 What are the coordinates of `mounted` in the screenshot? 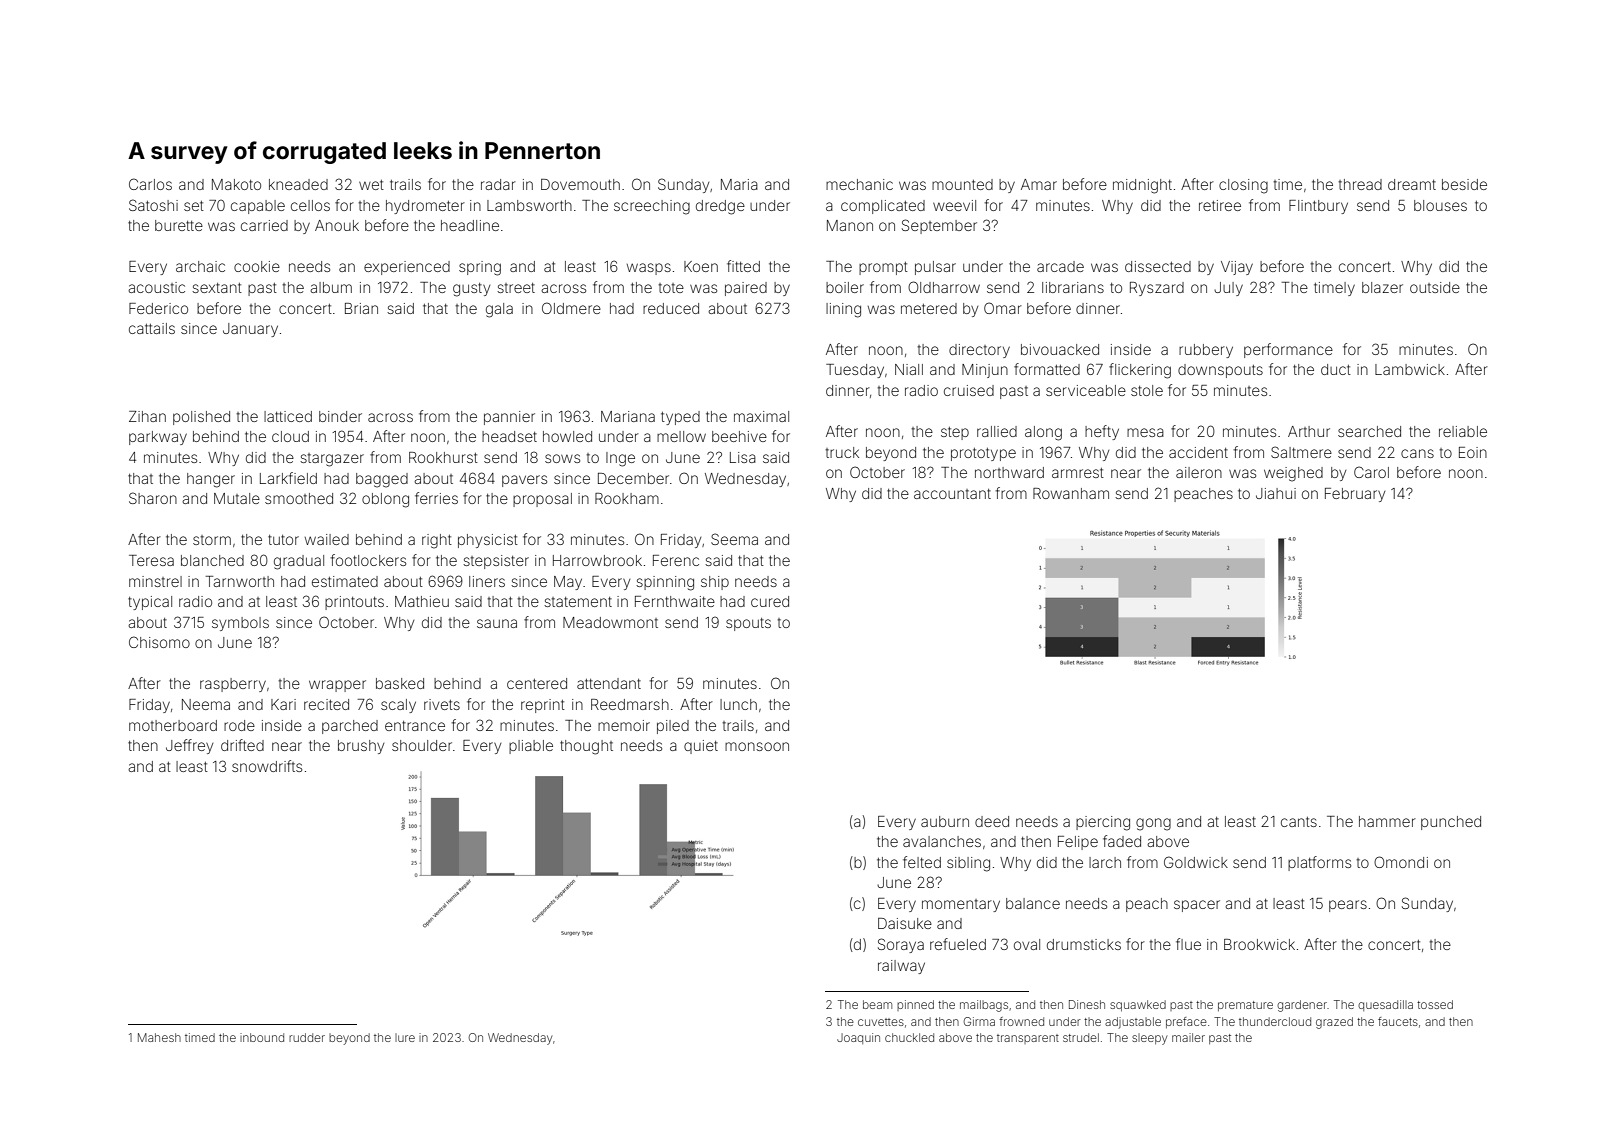 It's located at (962, 184).
